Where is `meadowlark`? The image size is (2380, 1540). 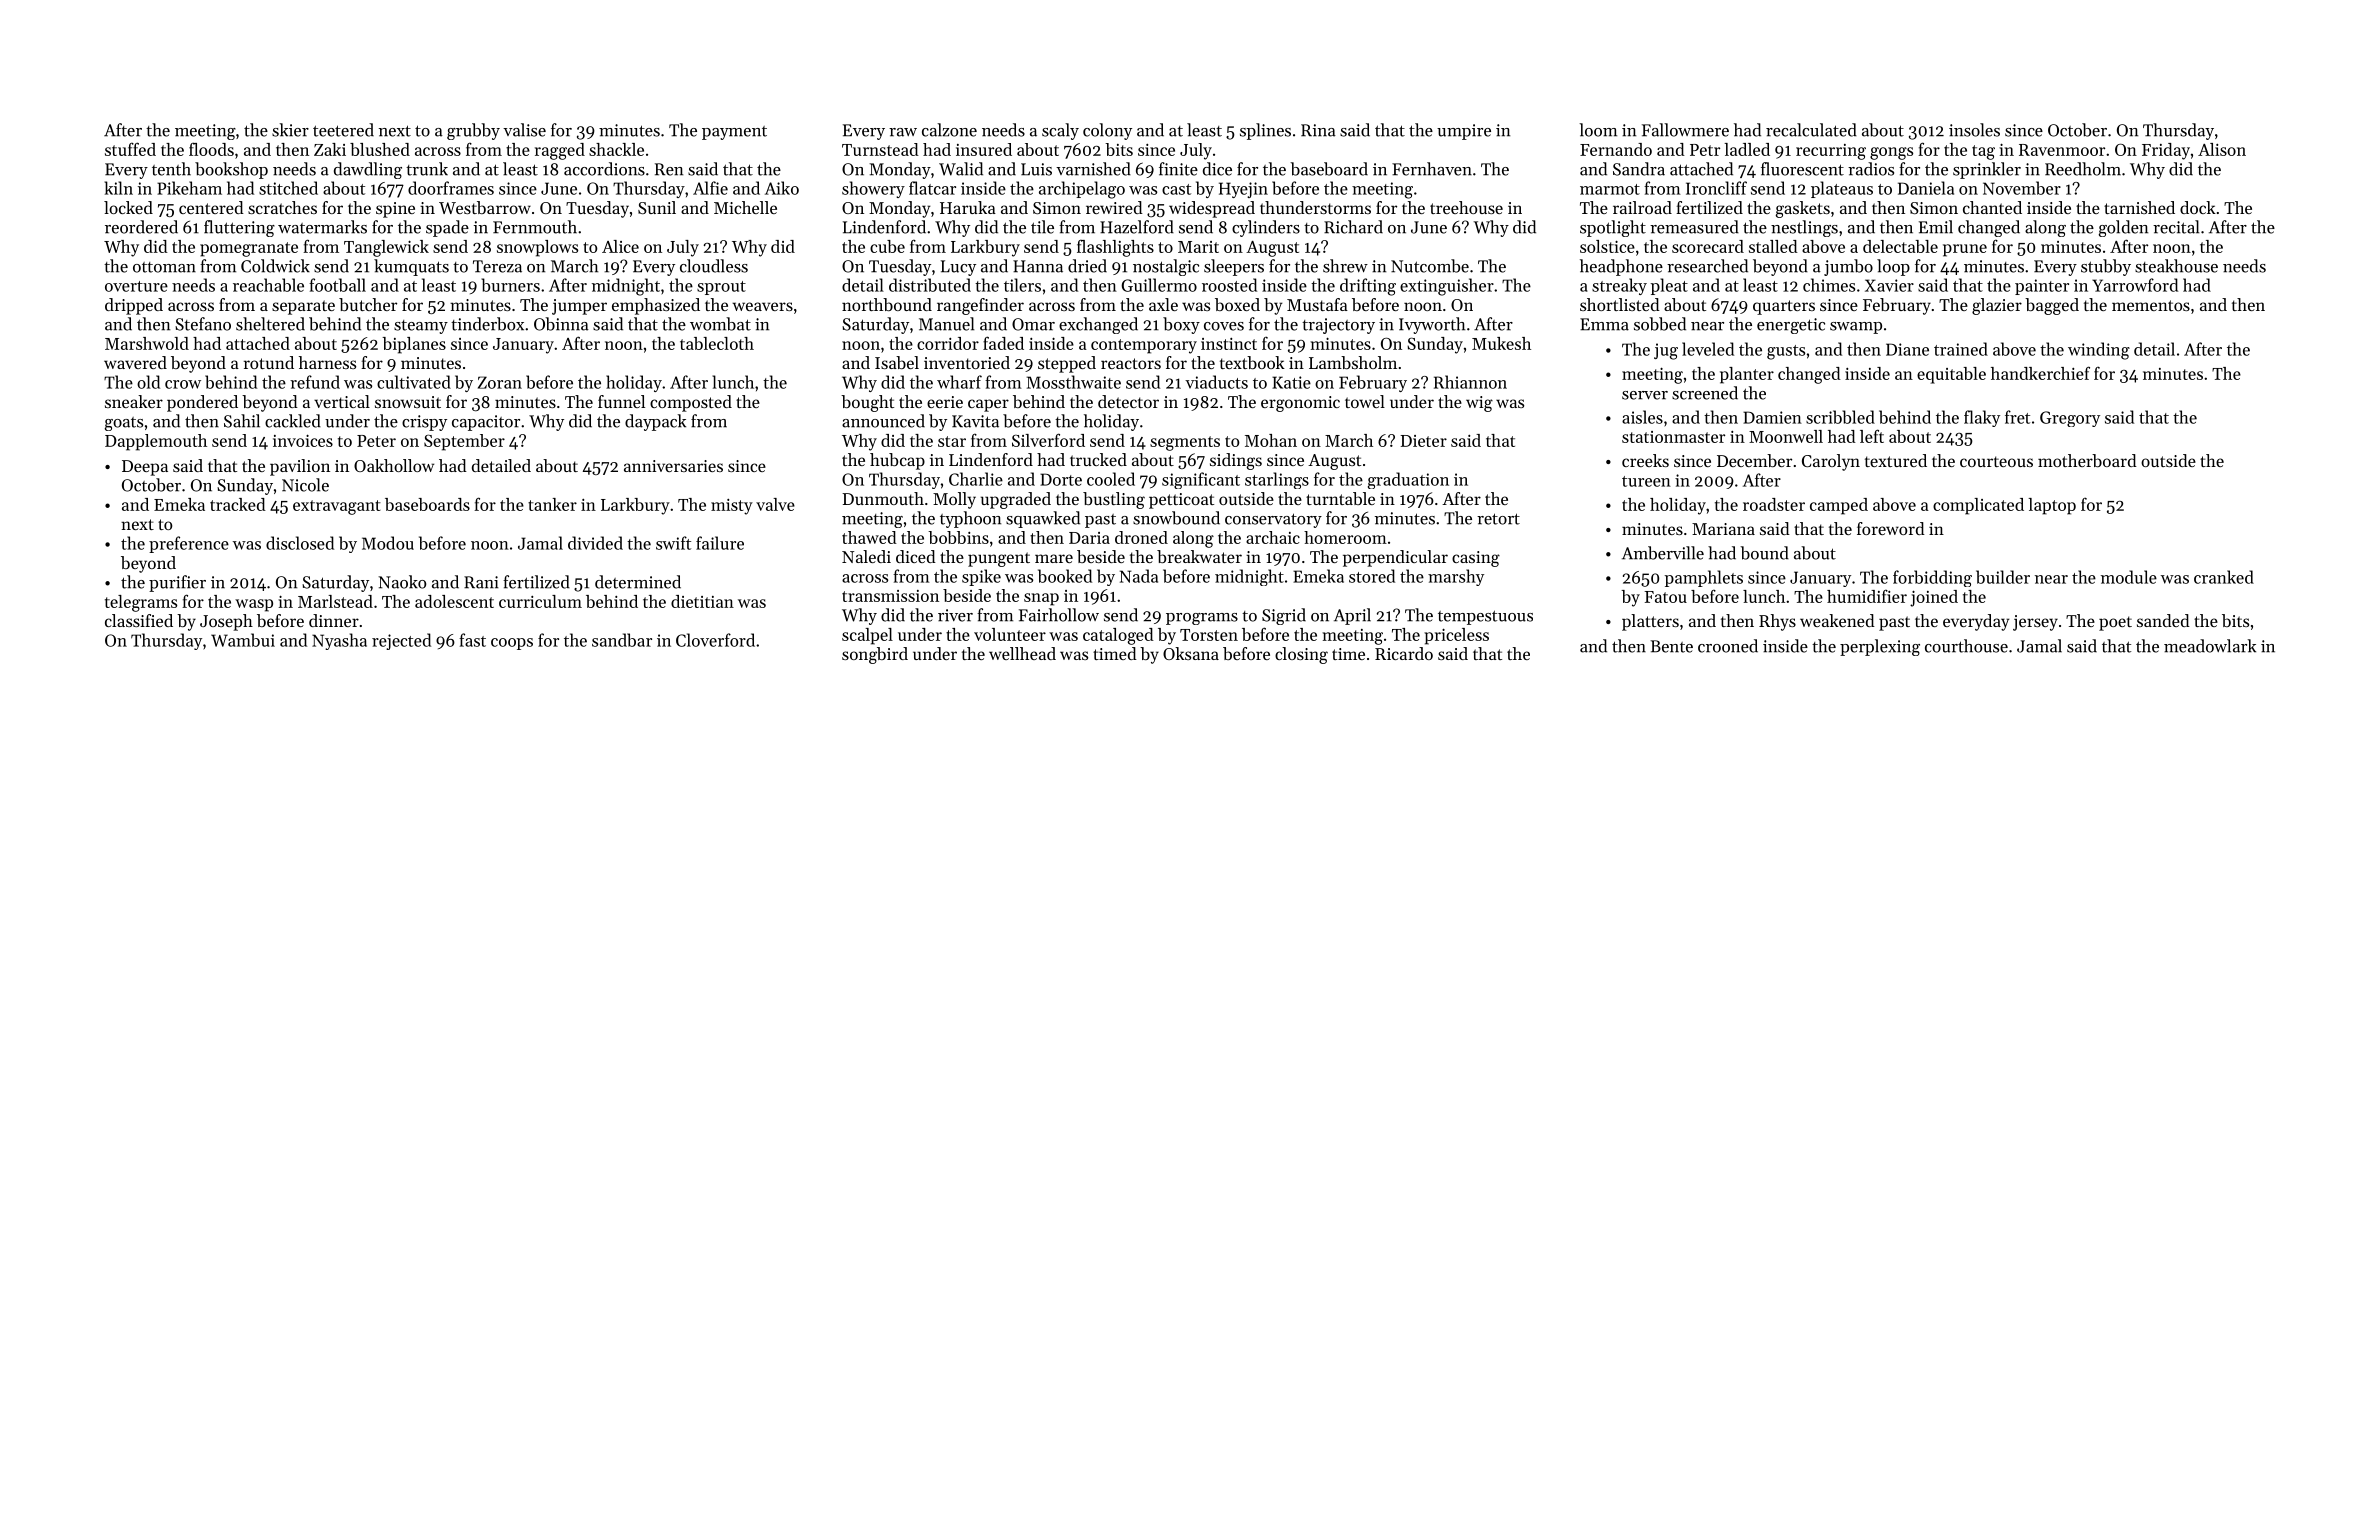 meadowlark is located at coordinates (2210, 646).
